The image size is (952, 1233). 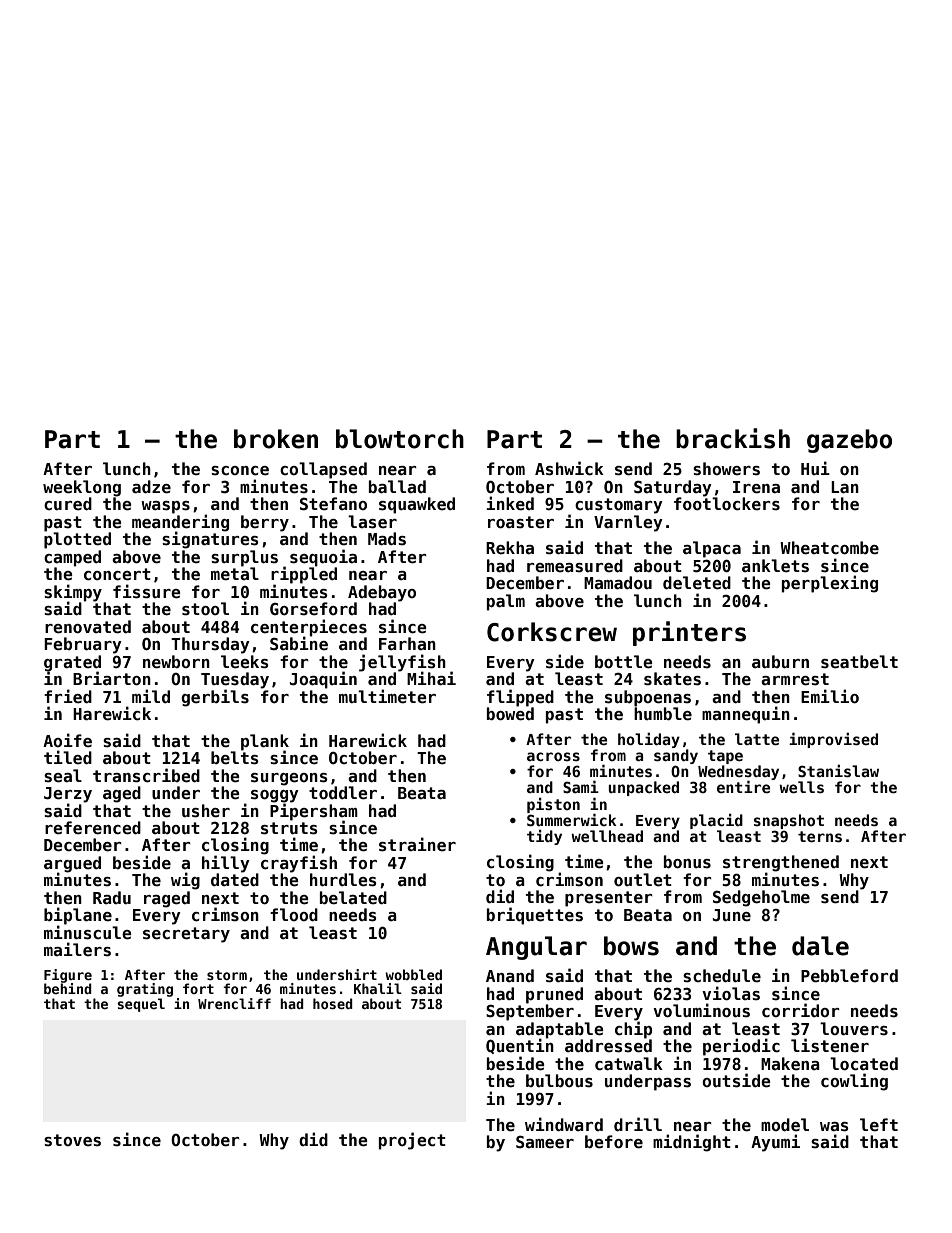 I want to click on Ayumi, so click(x=775, y=1143).
